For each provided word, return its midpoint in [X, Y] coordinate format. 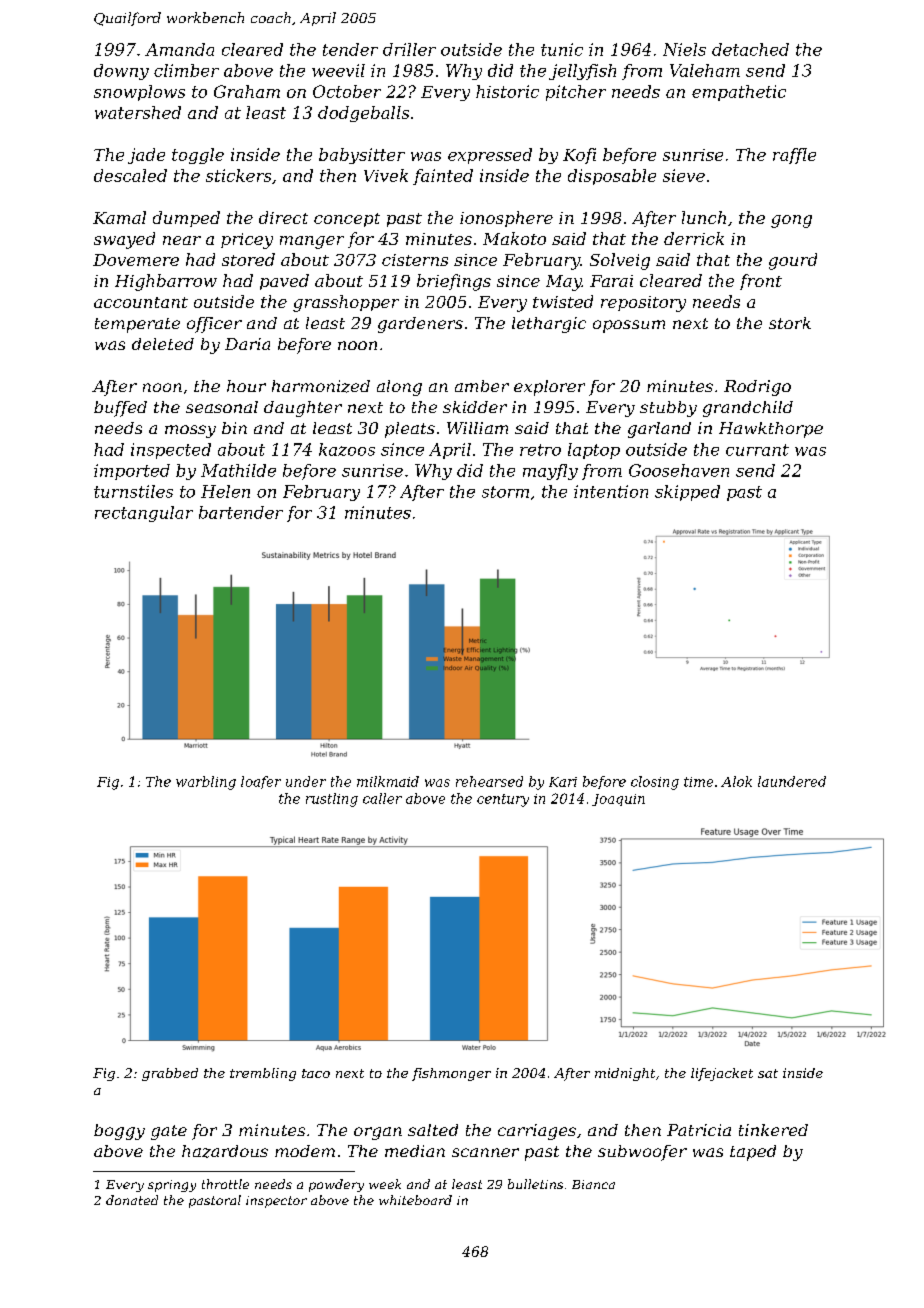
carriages [537, 1132]
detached [750, 49]
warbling [206, 783]
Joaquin [618, 800]
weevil [338, 70]
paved [284, 282]
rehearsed [489, 781]
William [477, 428]
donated [132, 1200]
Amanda [179, 49]
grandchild [748, 409]
